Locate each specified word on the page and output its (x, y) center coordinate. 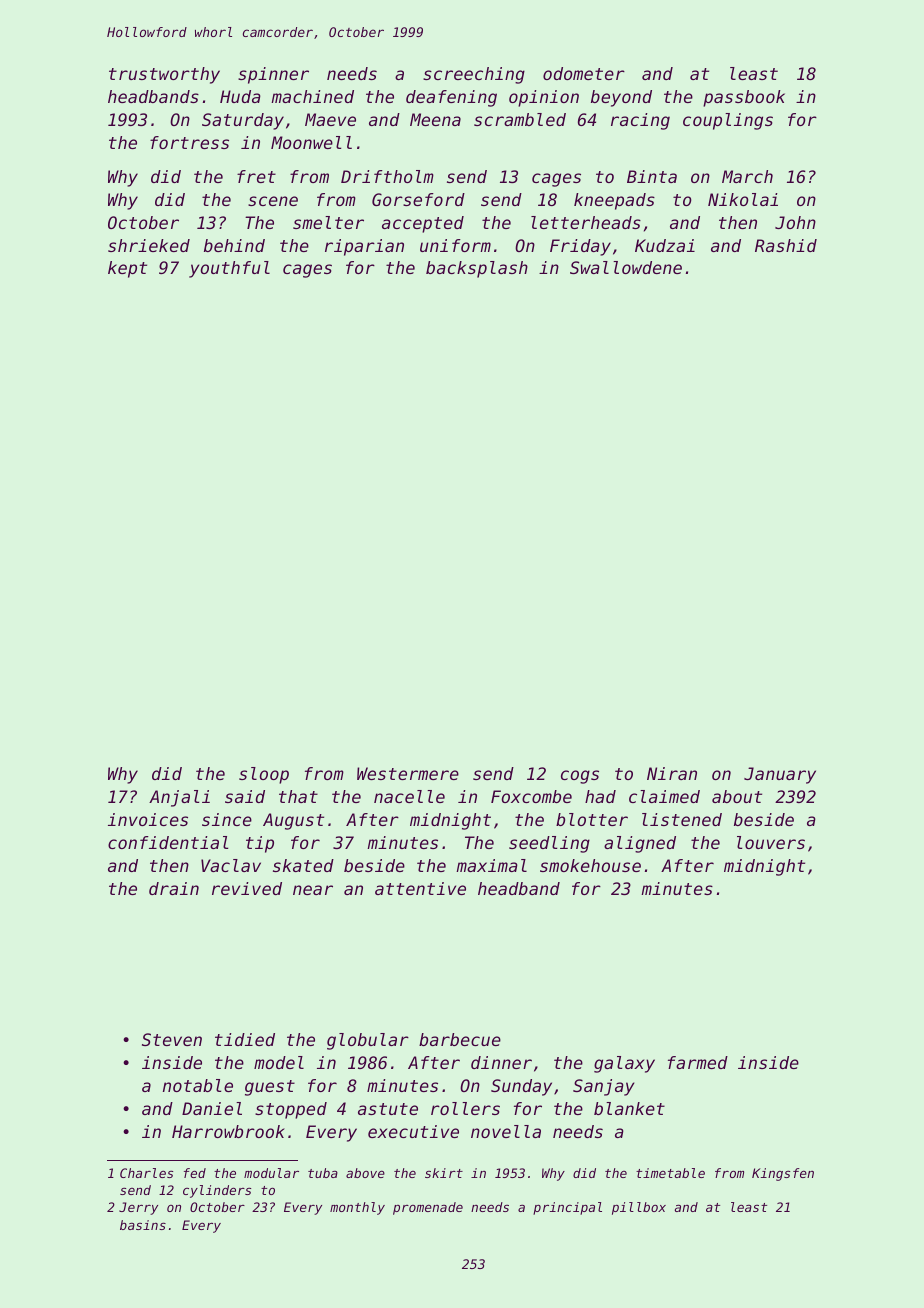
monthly (357, 1208)
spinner (273, 75)
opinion (544, 98)
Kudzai (665, 245)
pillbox (639, 1208)
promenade (428, 1208)
